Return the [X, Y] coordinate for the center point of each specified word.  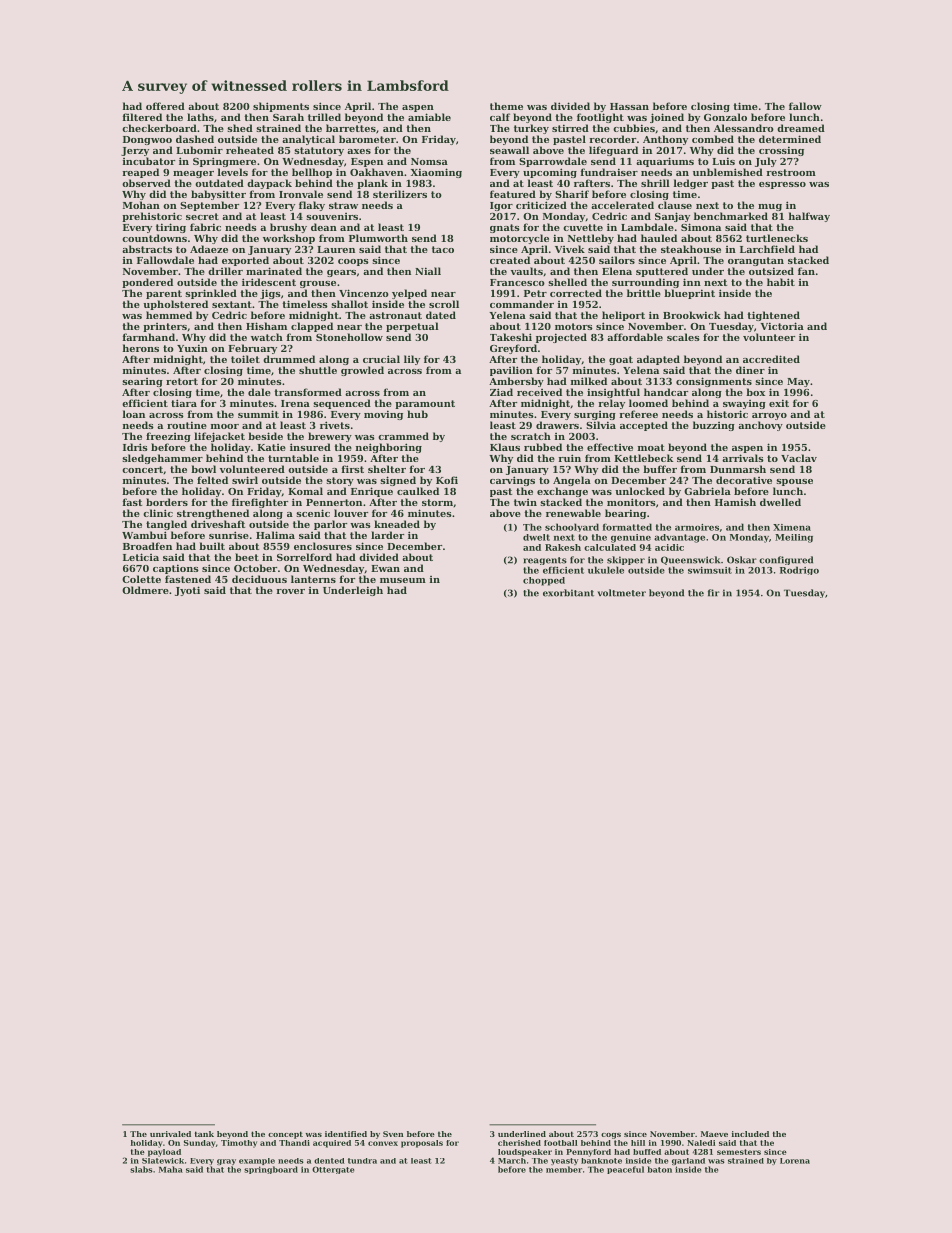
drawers [557, 425]
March [512, 1161]
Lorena [795, 1161]
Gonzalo [725, 117]
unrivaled [170, 1134]
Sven [393, 1134]
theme [506, 106]
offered [165, 106]
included [750, 1134]
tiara [184, 403]
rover [291, 591]
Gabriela [707, 491]
